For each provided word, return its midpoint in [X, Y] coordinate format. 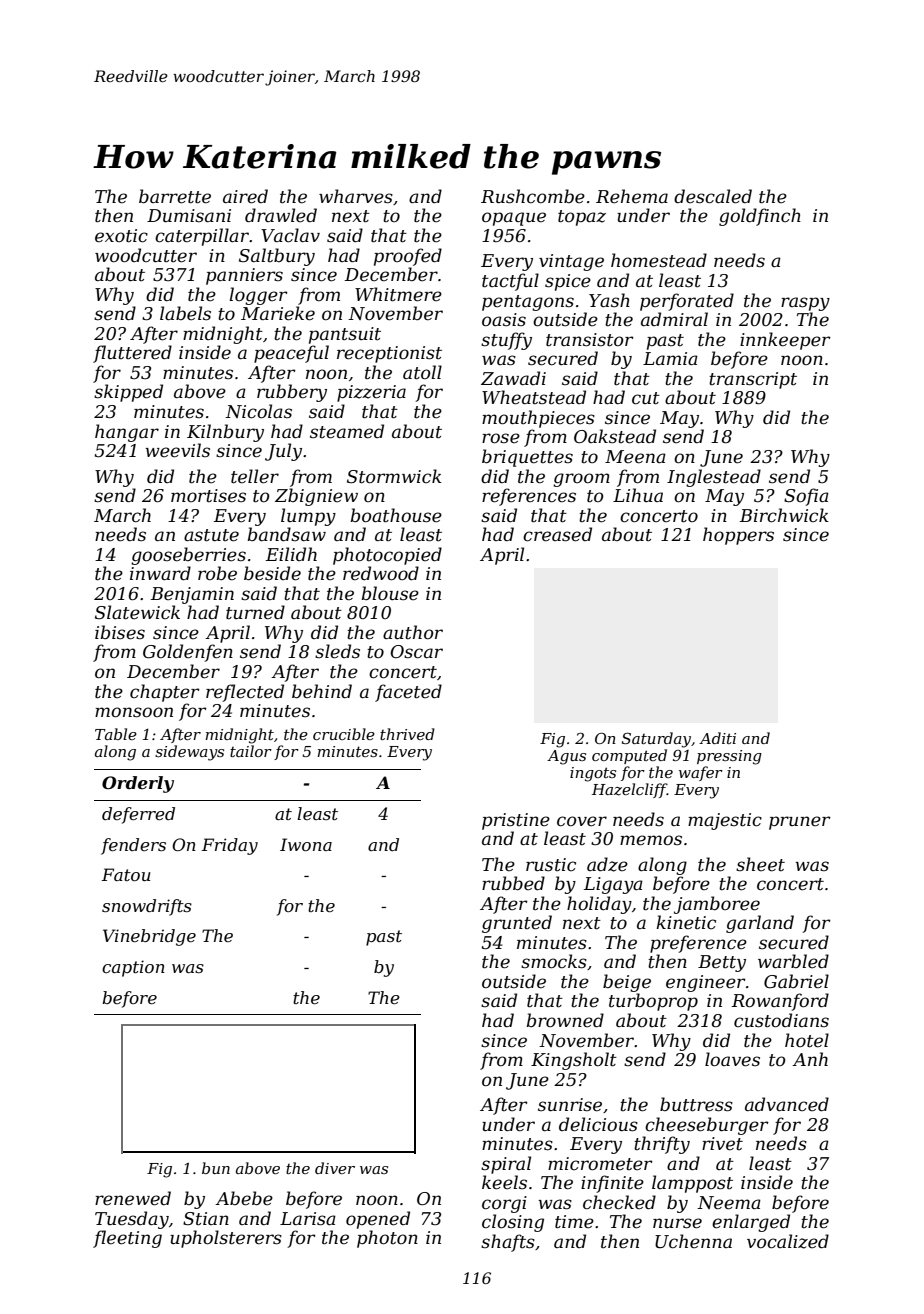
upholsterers [226, 1239]
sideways [189, 753]
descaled [713, 196]
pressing [729, 757]
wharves [356, 196]
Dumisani [189, 215]
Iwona [306, 844]
